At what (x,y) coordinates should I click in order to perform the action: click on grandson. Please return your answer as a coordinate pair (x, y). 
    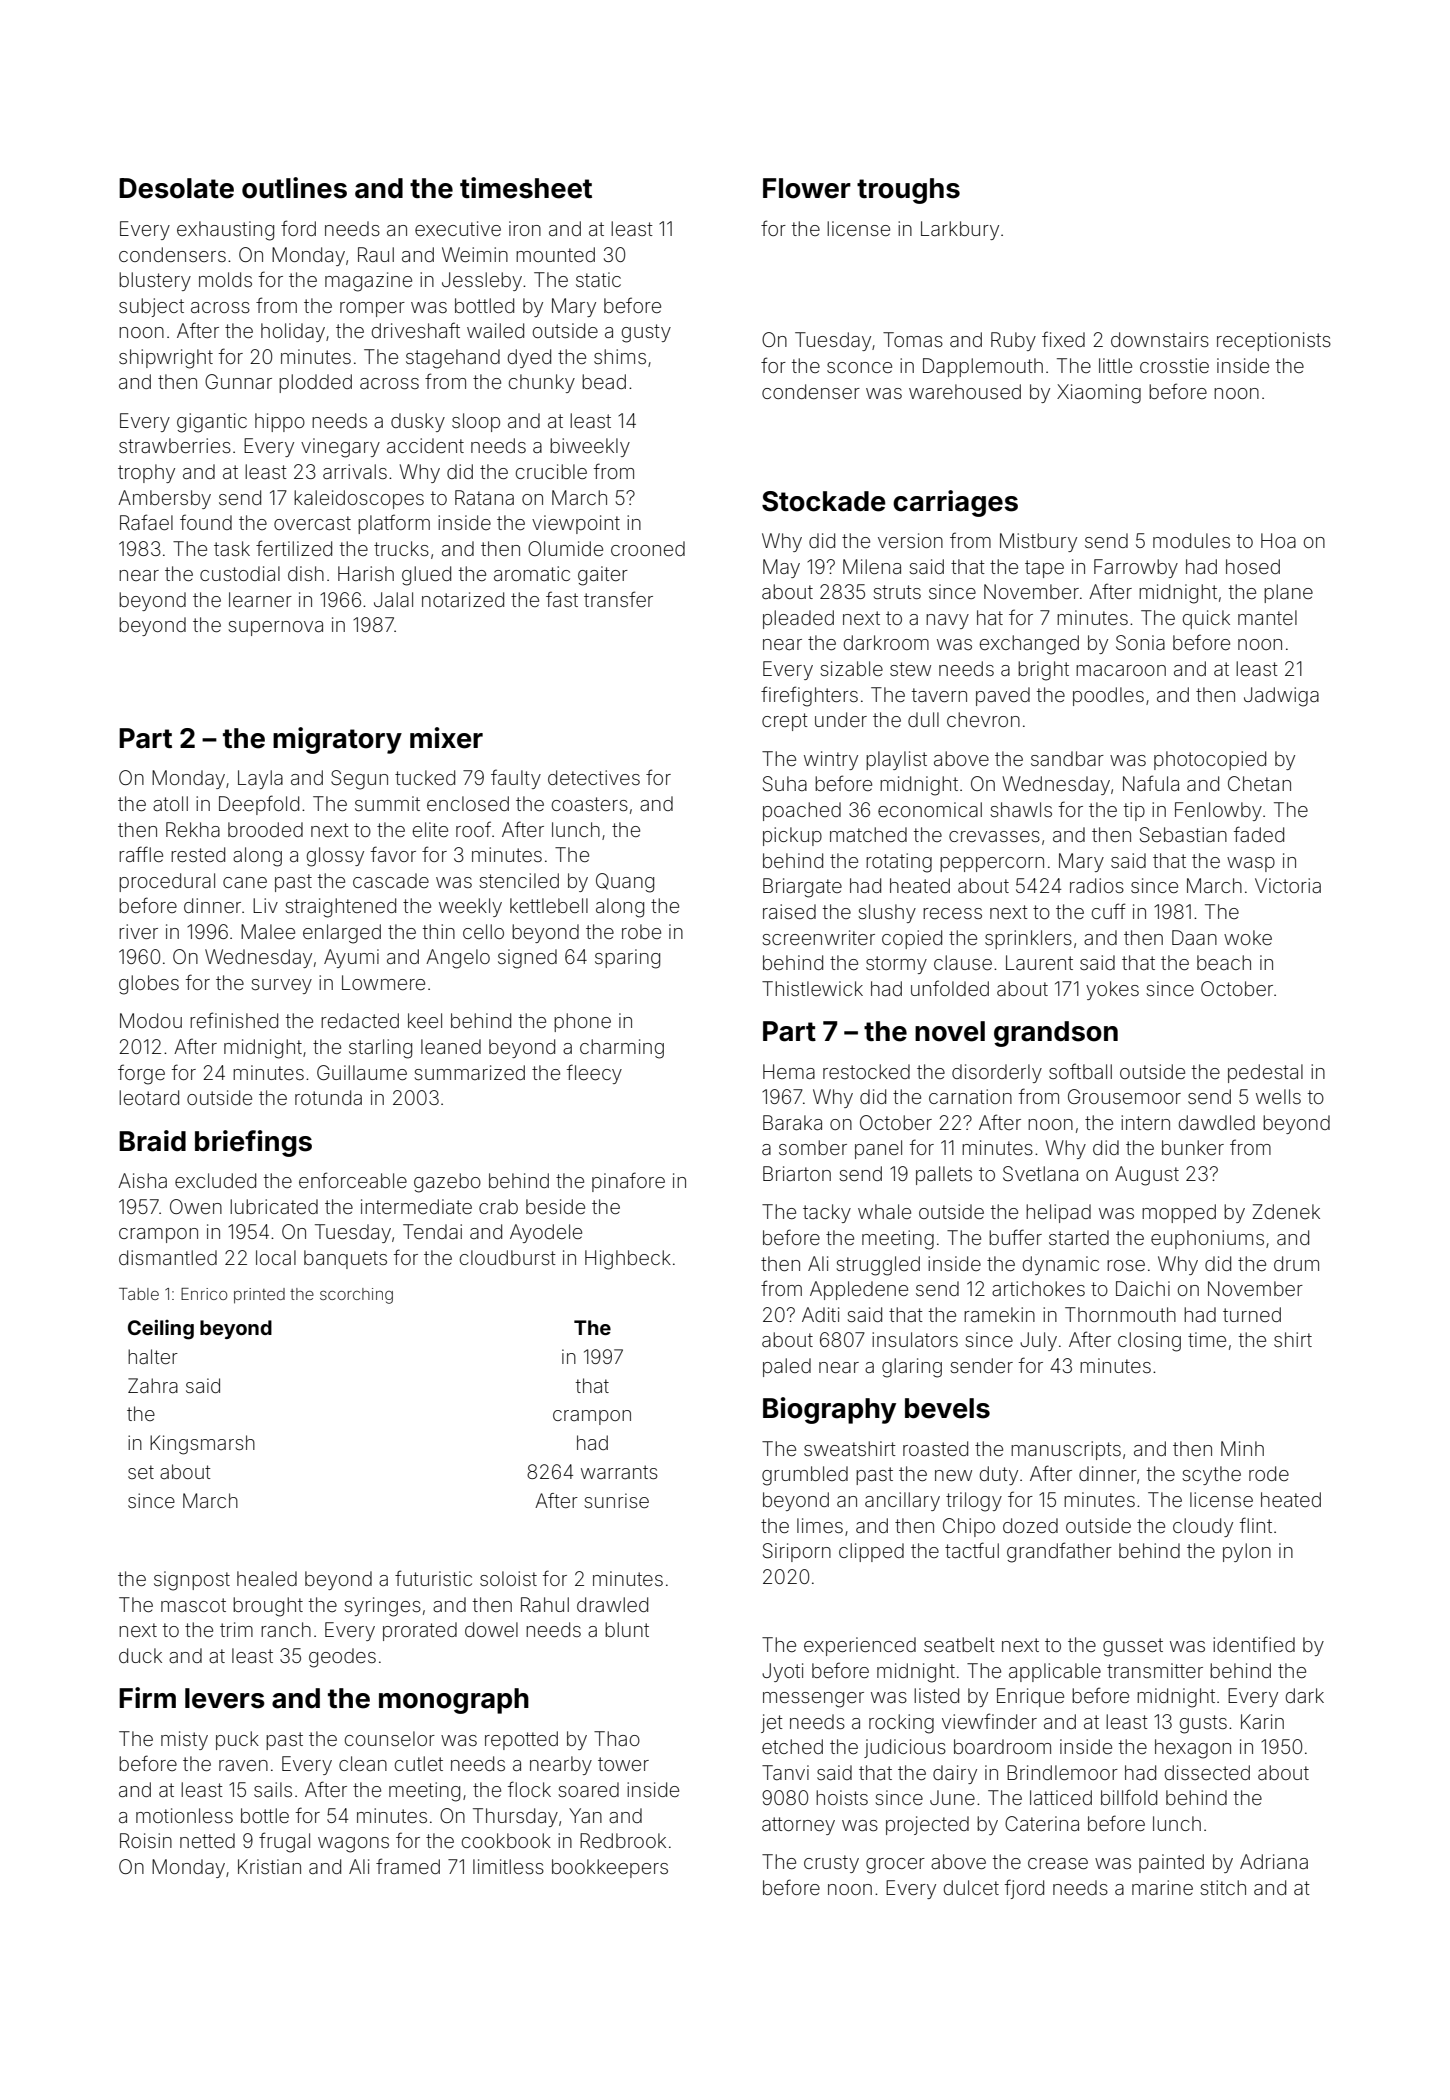
    Looking at the image, I should click on (1056, 1034).
